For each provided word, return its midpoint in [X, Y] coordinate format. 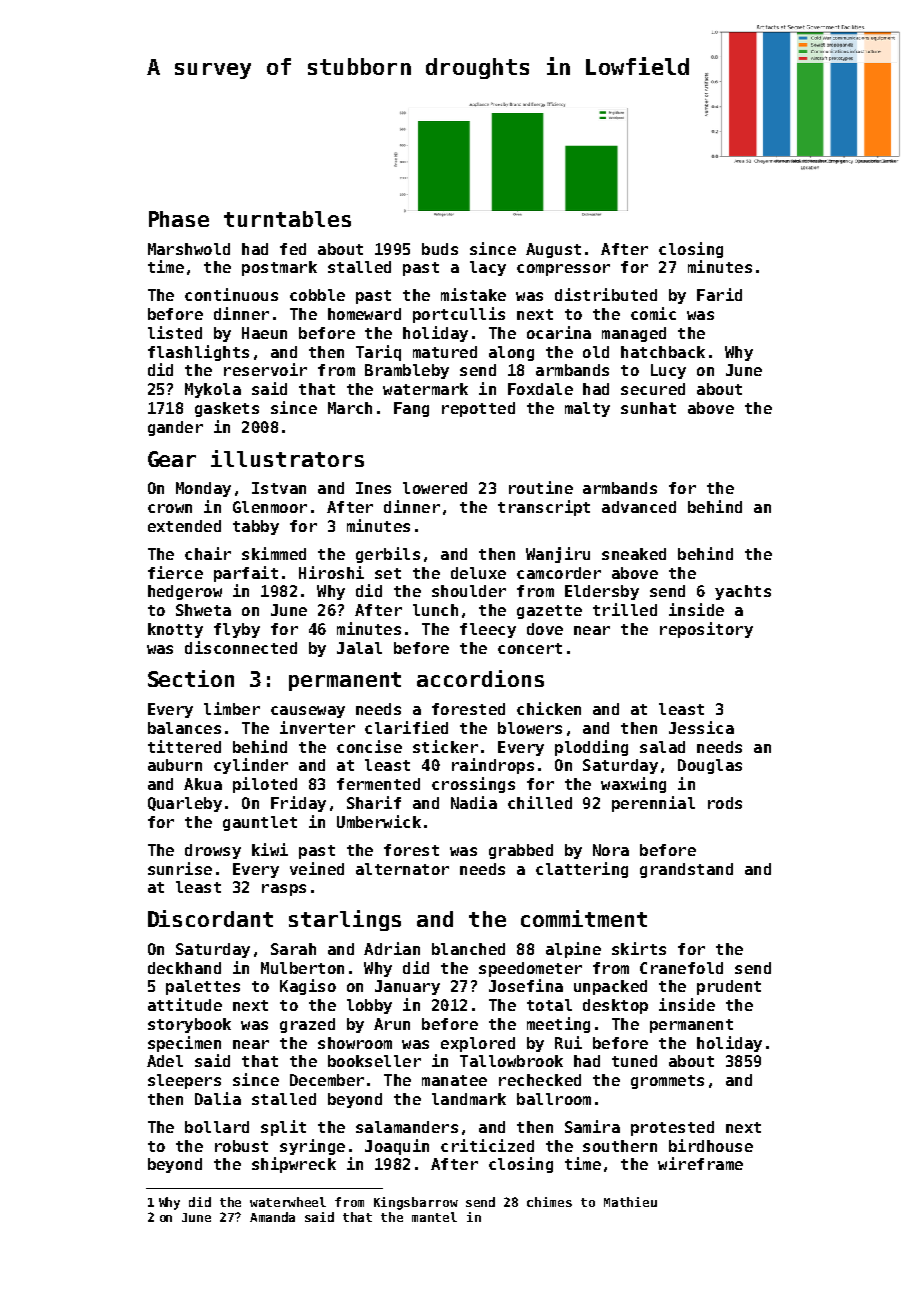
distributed [606, 294]
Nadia [474, 802]
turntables [287, 219]
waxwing [633, 785]
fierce [175, 572]
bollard [217, 1127]
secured [653, 389]
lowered [435, 488]
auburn [175, 765]
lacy [488, 268]
